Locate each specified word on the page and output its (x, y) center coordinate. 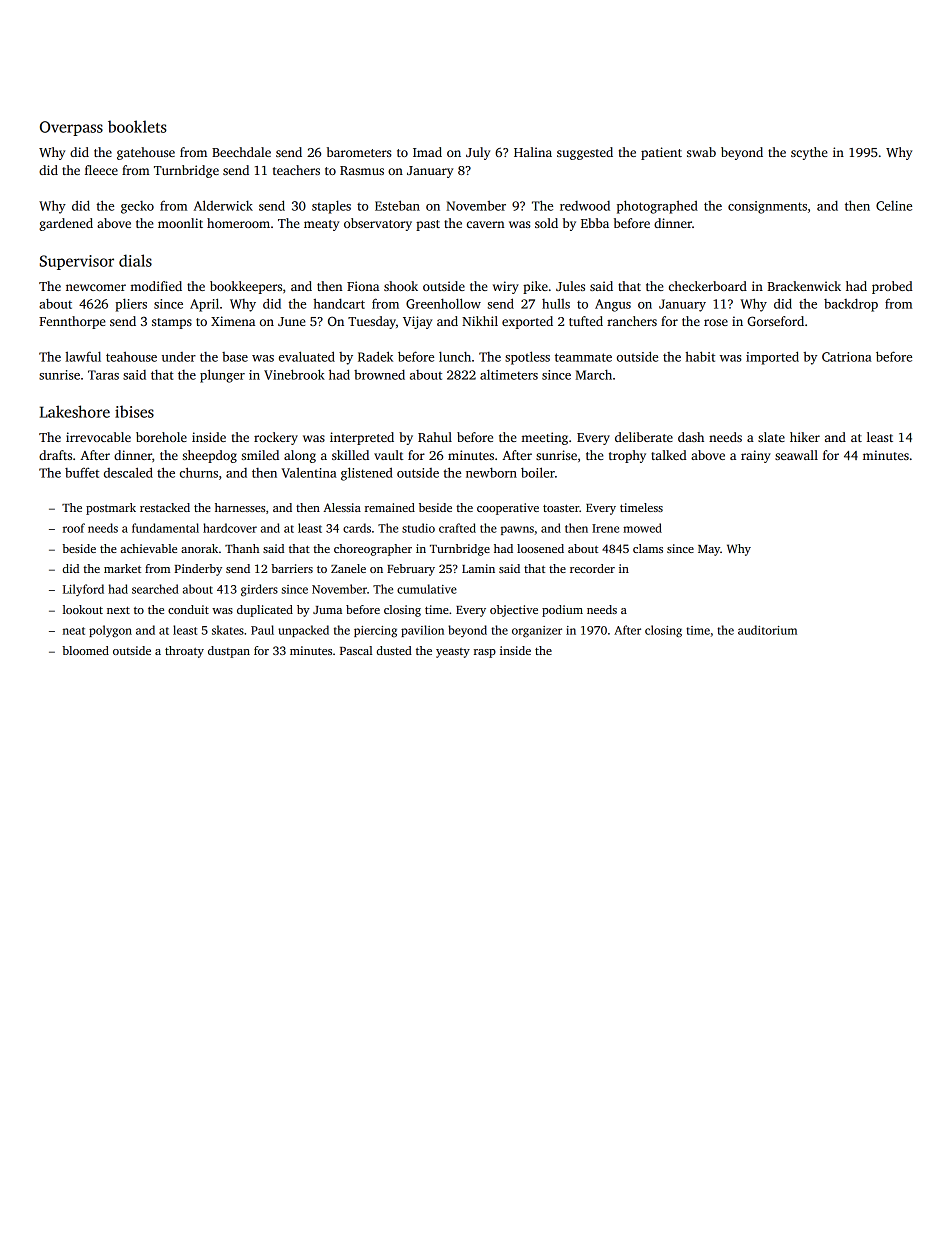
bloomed (85, 650)
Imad (427, 152)
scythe (809, 153)
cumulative (427, 589)
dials (135, 260)
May (709, 550)
